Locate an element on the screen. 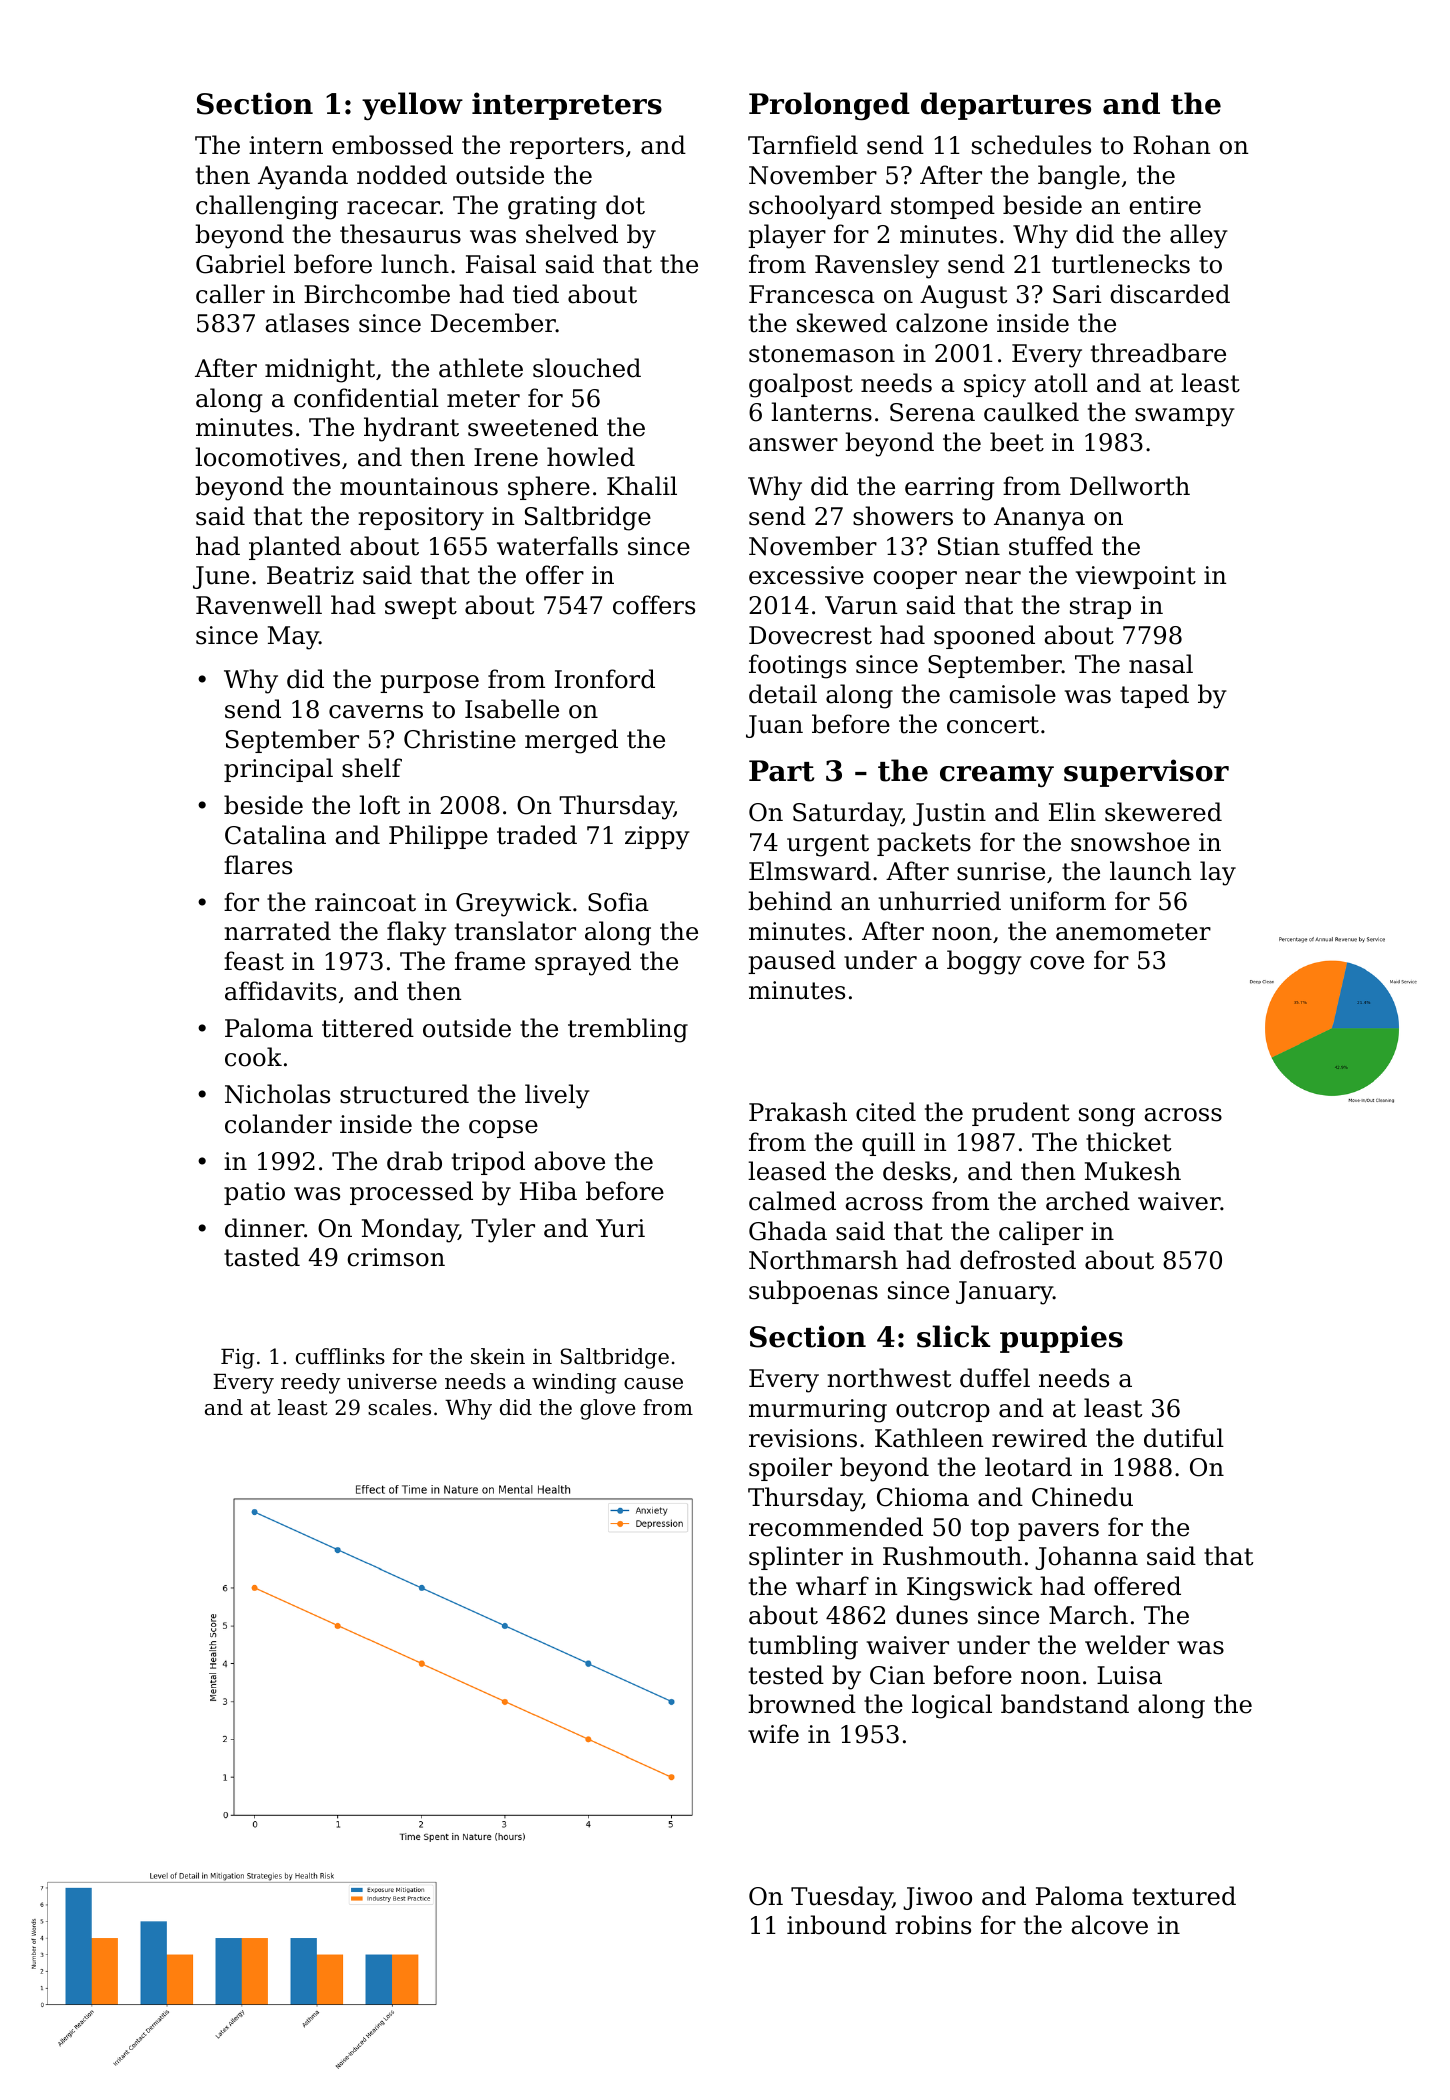 Image resolution: width=1450 pixels, height=2100 pixels. Ironford is located at coordinates (605, 679).
